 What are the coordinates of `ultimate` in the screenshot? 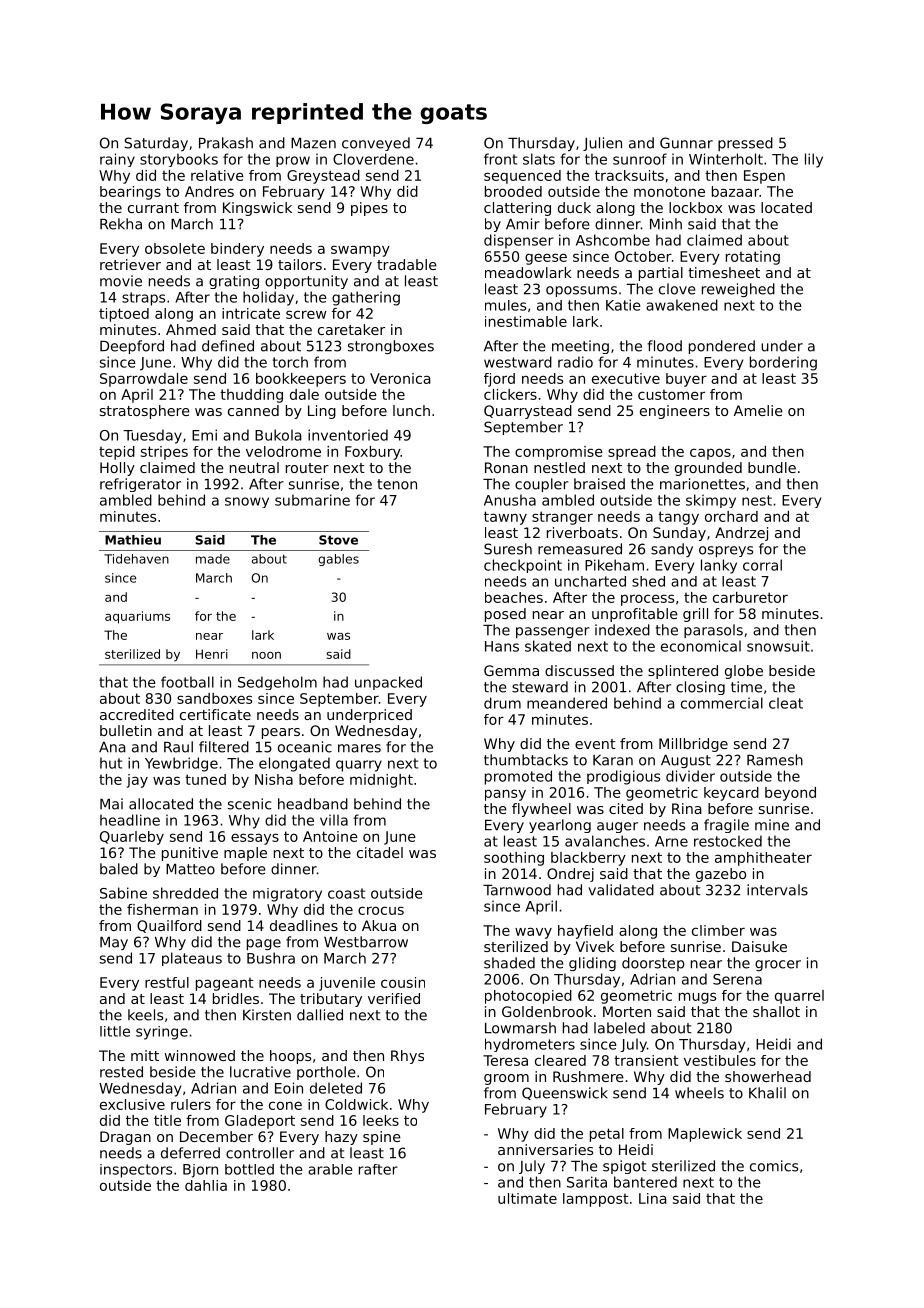 It's located at (527, 1198).
